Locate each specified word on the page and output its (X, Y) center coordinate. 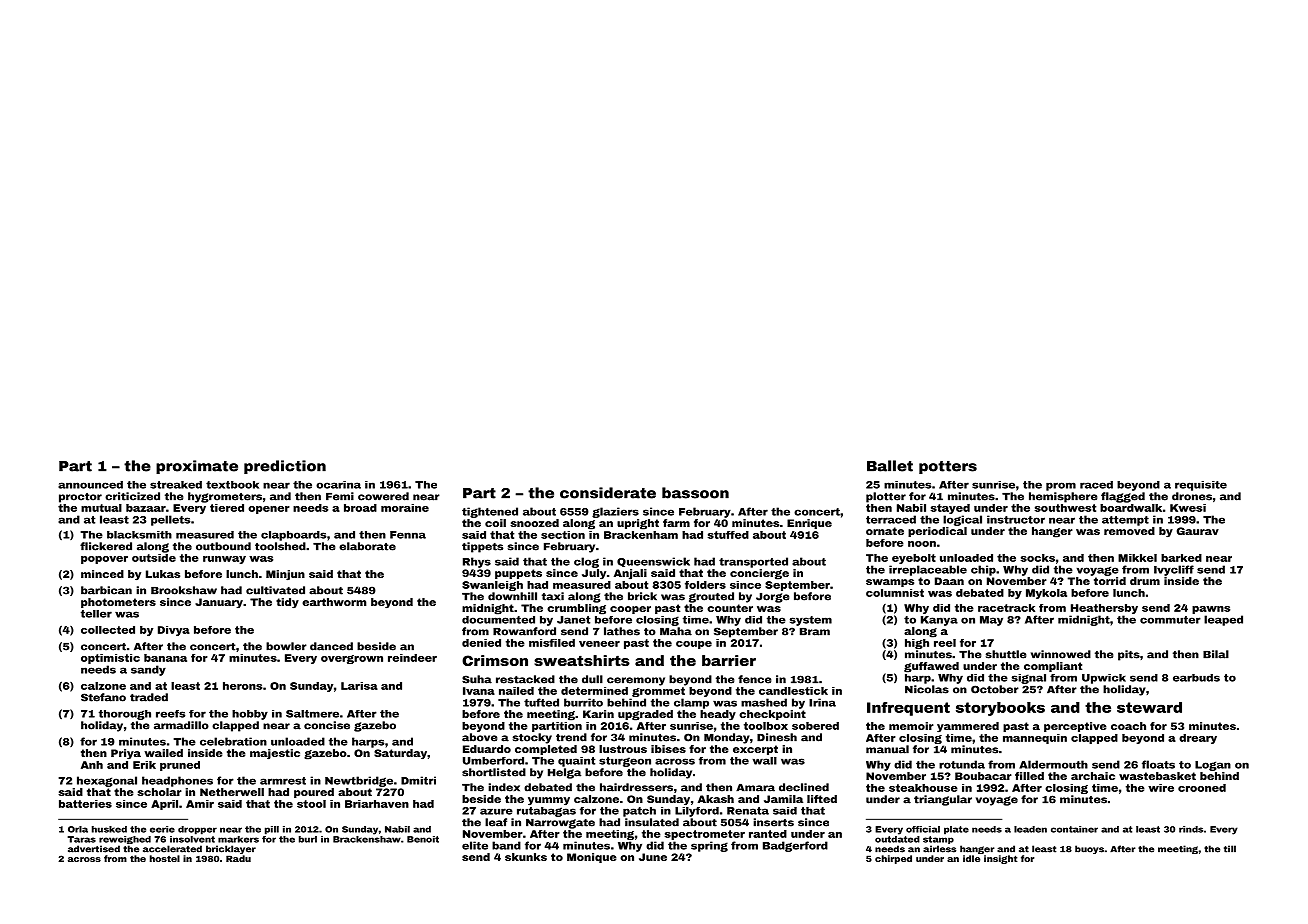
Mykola (1046, 594)
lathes (622, 631)
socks (1037, 558)
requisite (1201, 486)
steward (1149, 707)
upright (638, 524)
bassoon (695, 493)
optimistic (110, 659)
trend (571, 737)
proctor (80, 498)
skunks (526, 857)
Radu (238, 858)
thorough (125, 715)
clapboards (293, 536)
